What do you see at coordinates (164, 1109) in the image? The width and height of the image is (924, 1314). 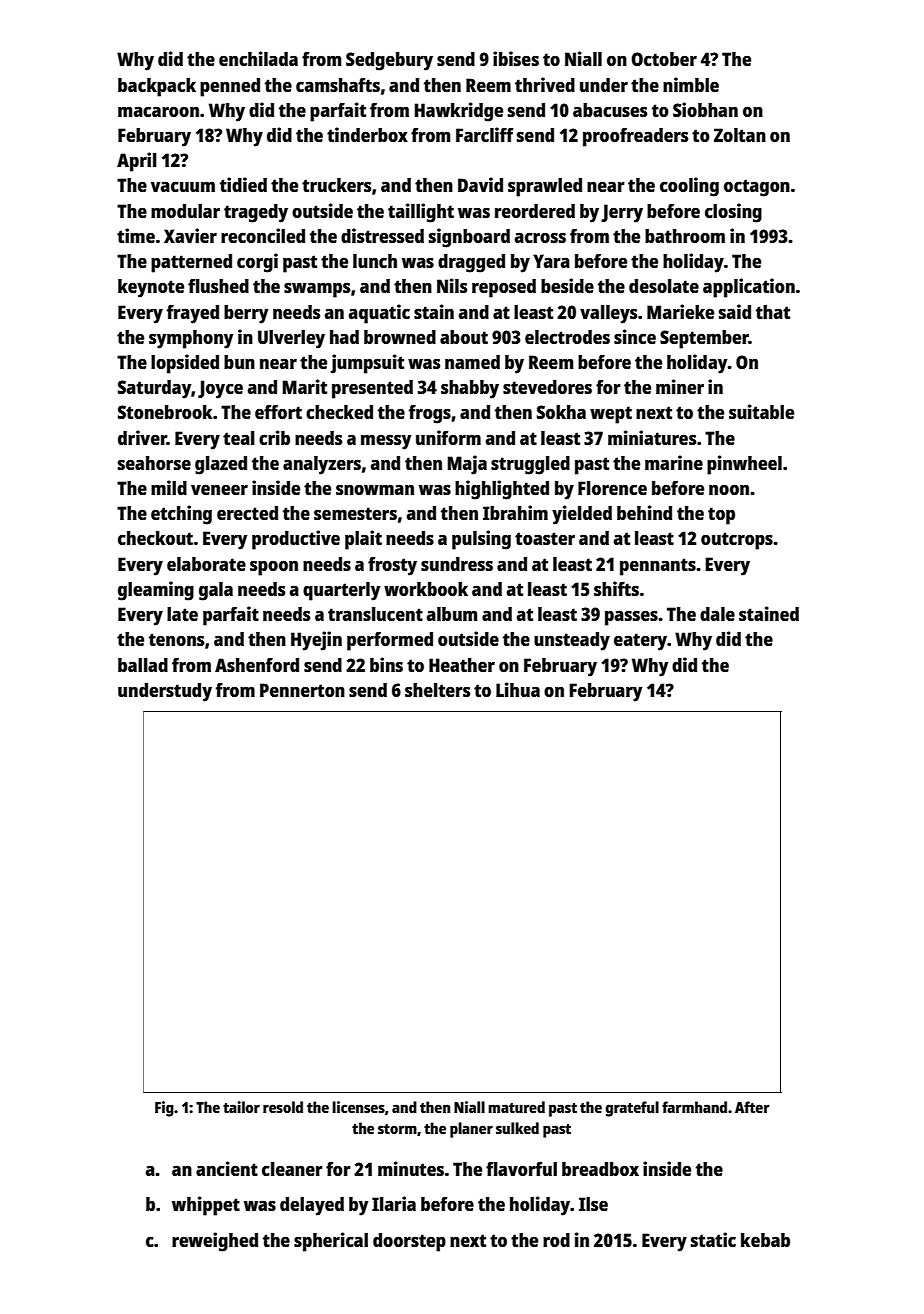 I see `Fig` at bounding box center [164, 1109].
